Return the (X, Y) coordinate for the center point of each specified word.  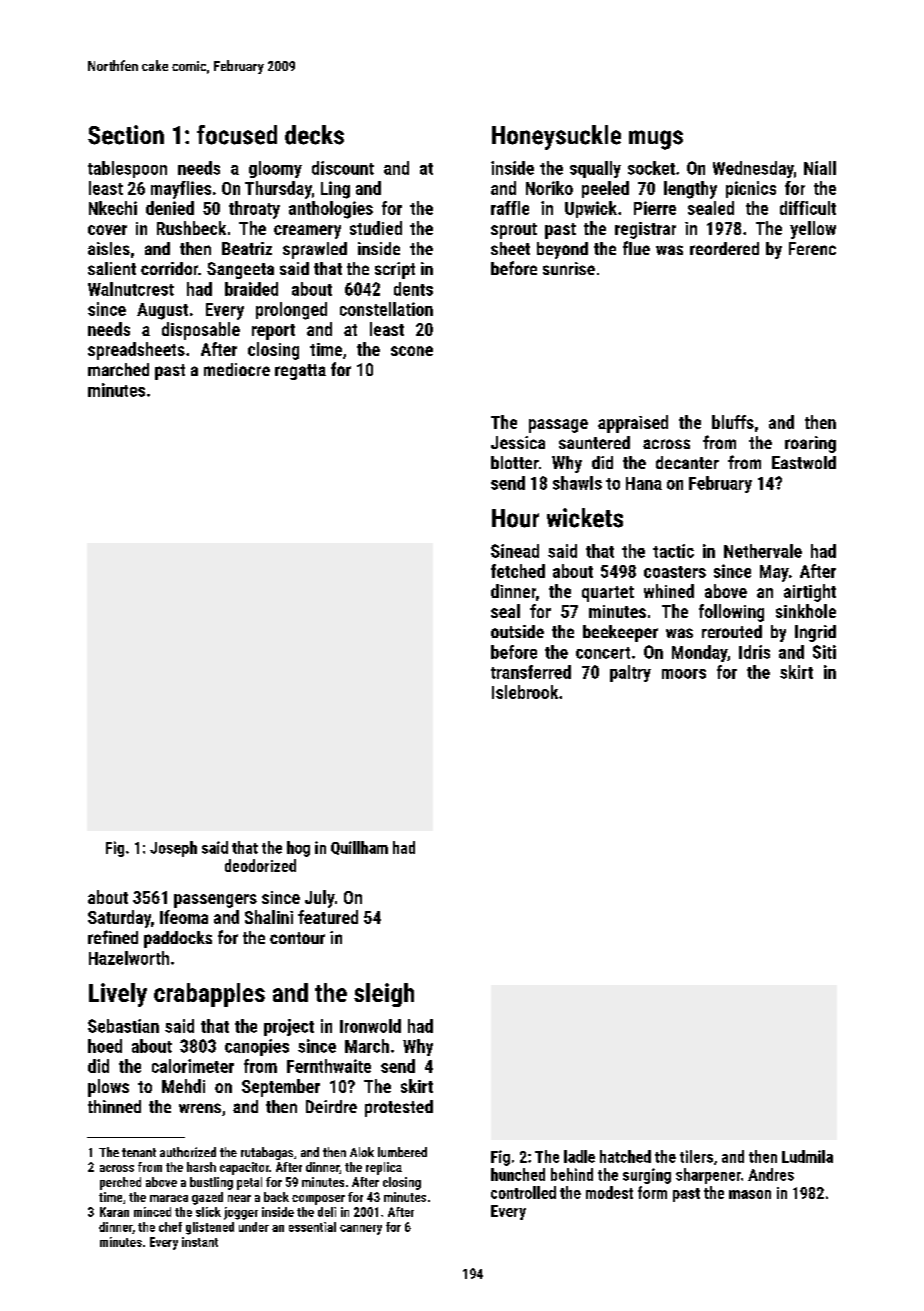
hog (298, 849)
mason (750, 1194)
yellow (813, 230)
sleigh (384, 995)
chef (170, 1227)
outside (517, 631)
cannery (361, 1230)
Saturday (119, 919)
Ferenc (812, 248)
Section (126, 135)
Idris (754, 652)
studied (376, 228)
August (162, 311)
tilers (696, 1156)
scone (412, 351)
